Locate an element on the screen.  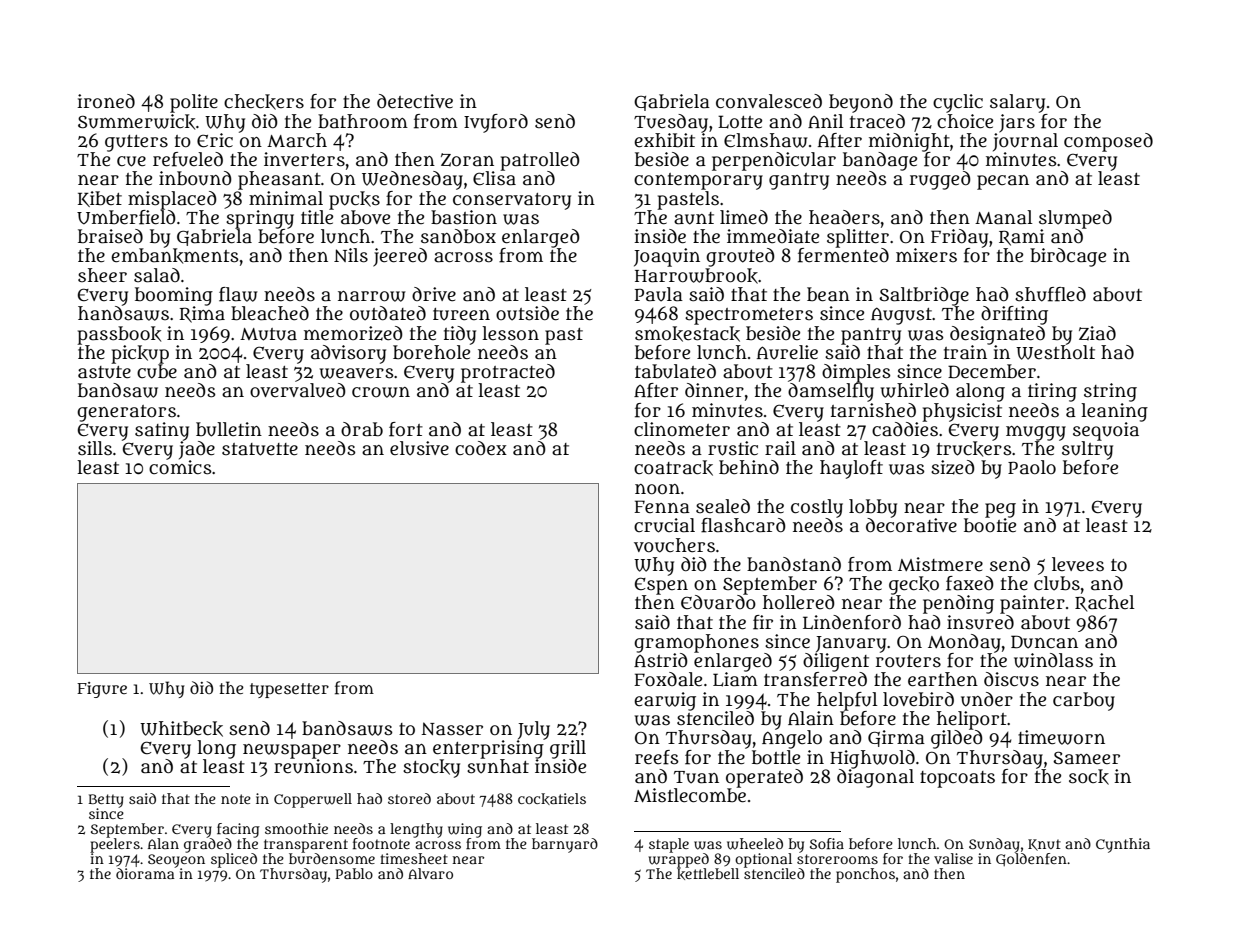
checkers is located at coordinates (264, 102).
